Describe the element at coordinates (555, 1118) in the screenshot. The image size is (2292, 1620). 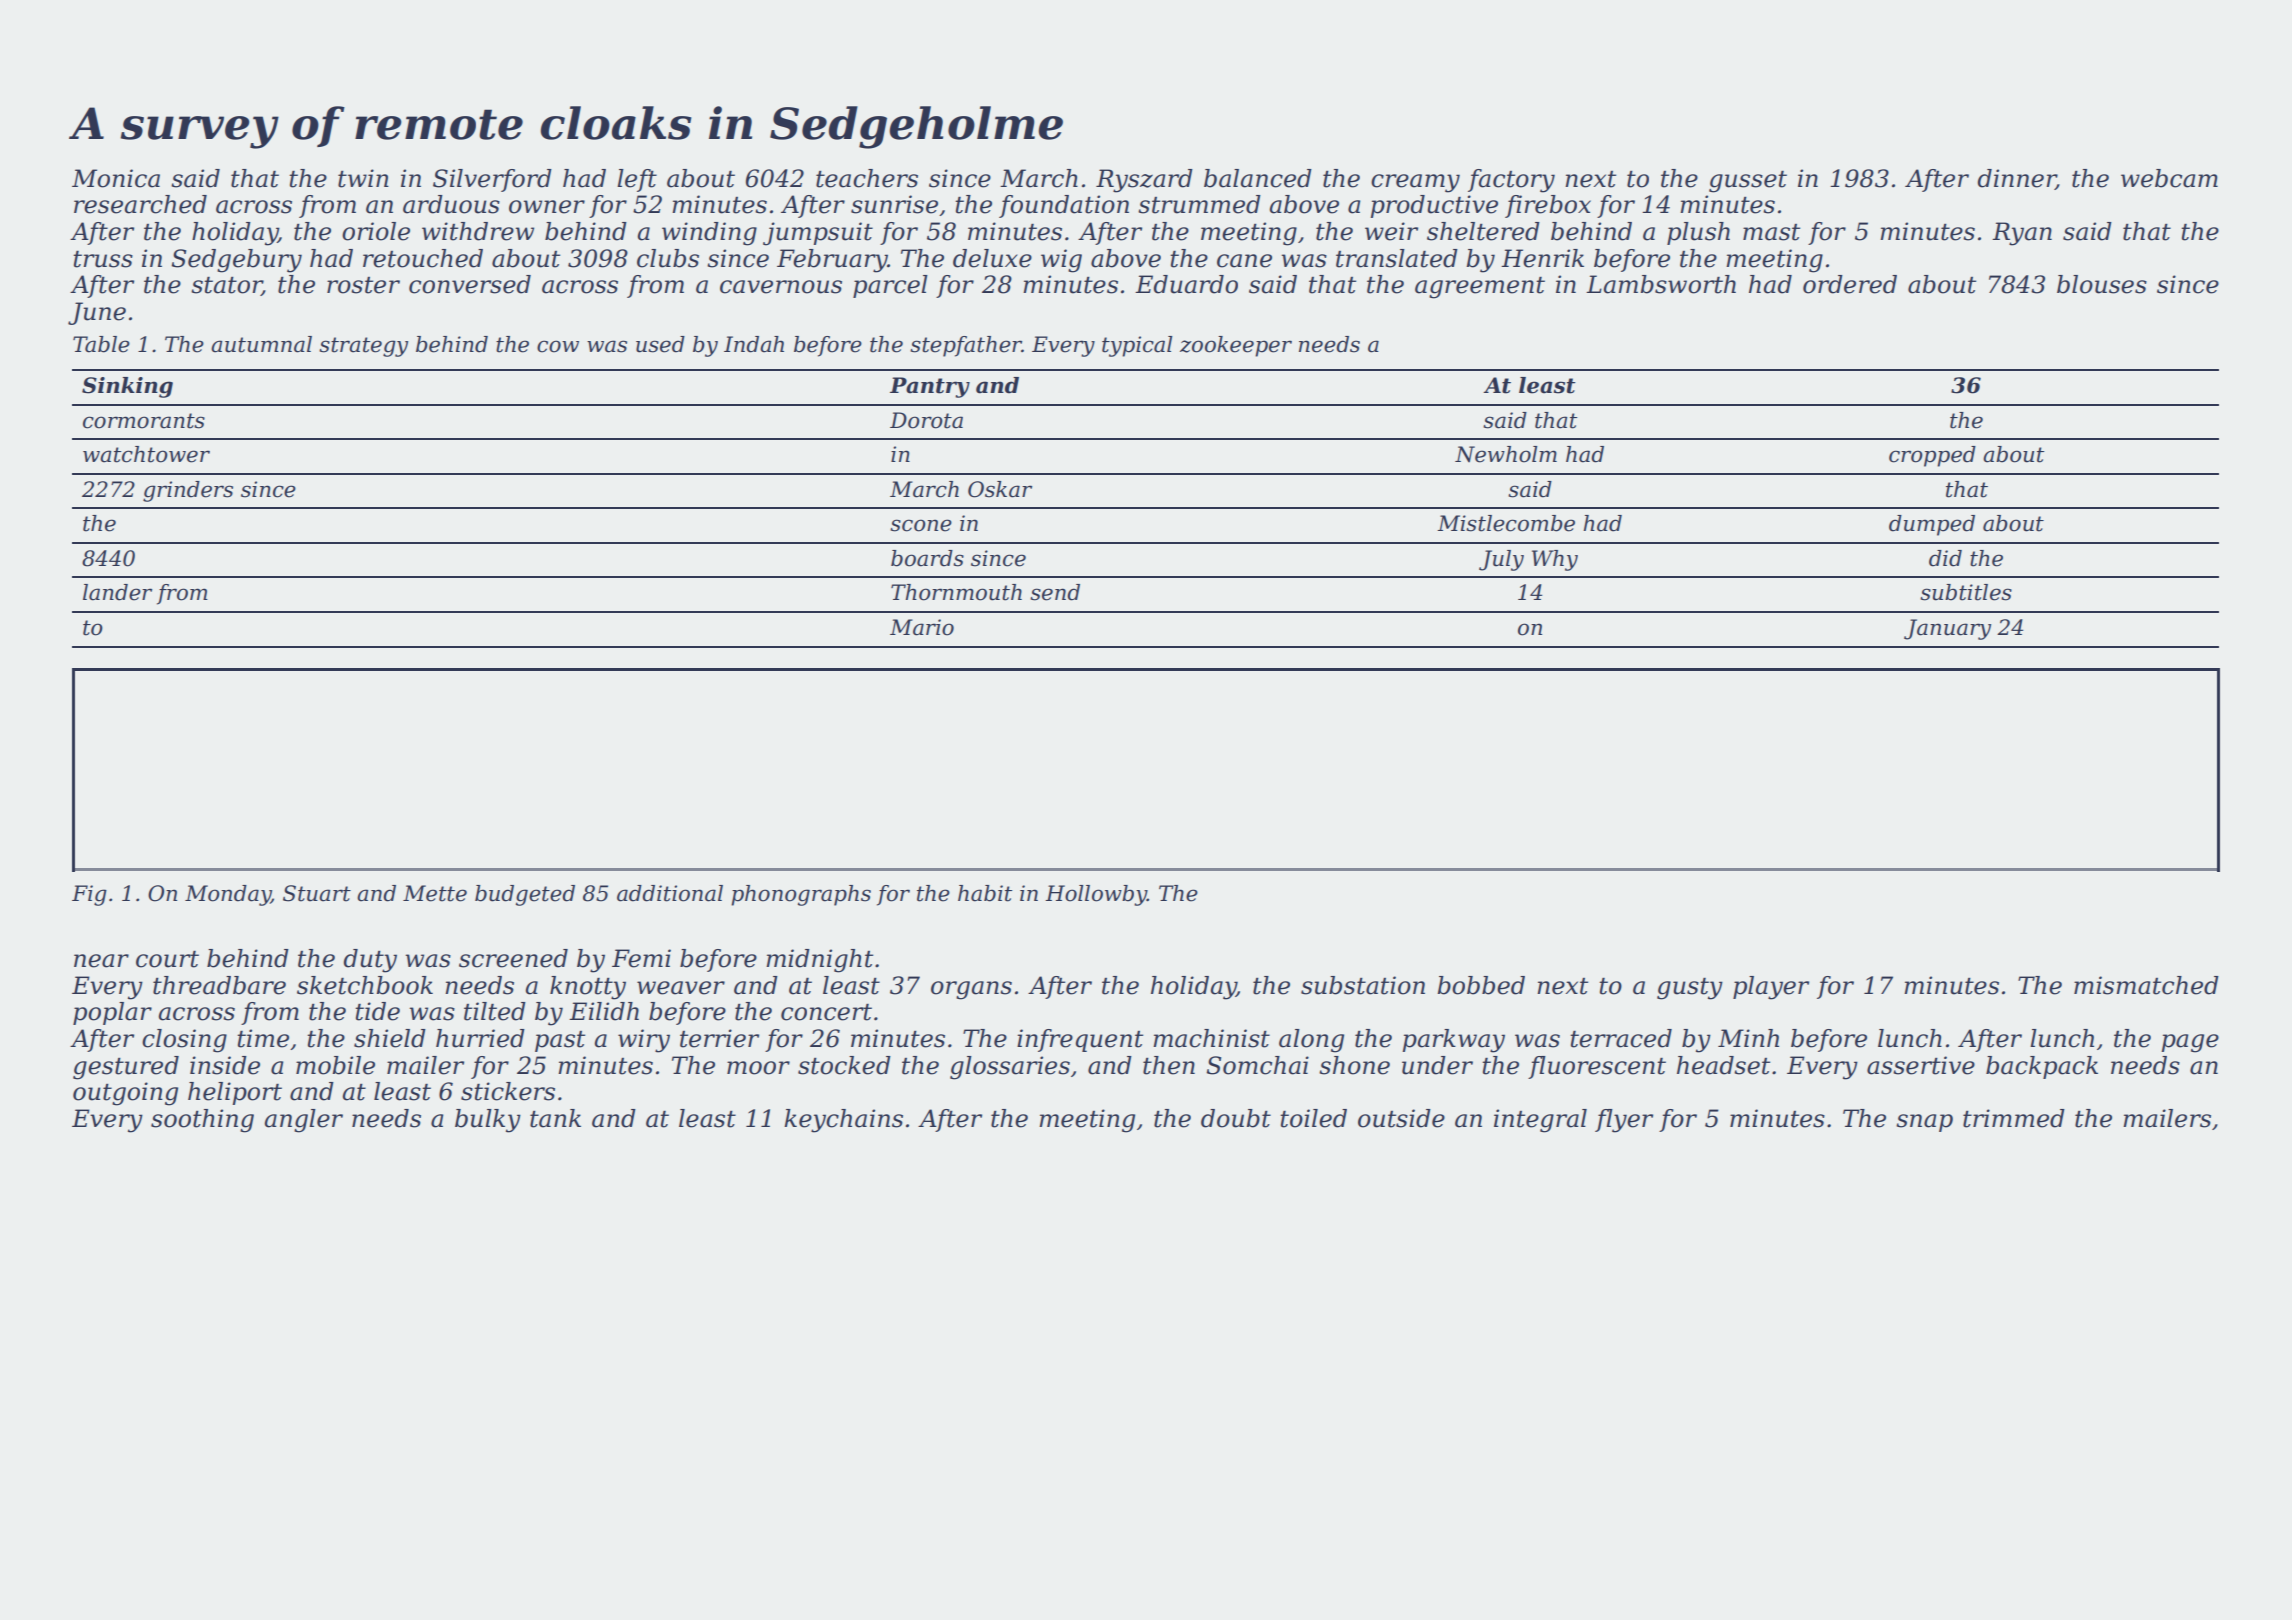
I see `tank` at that location.
